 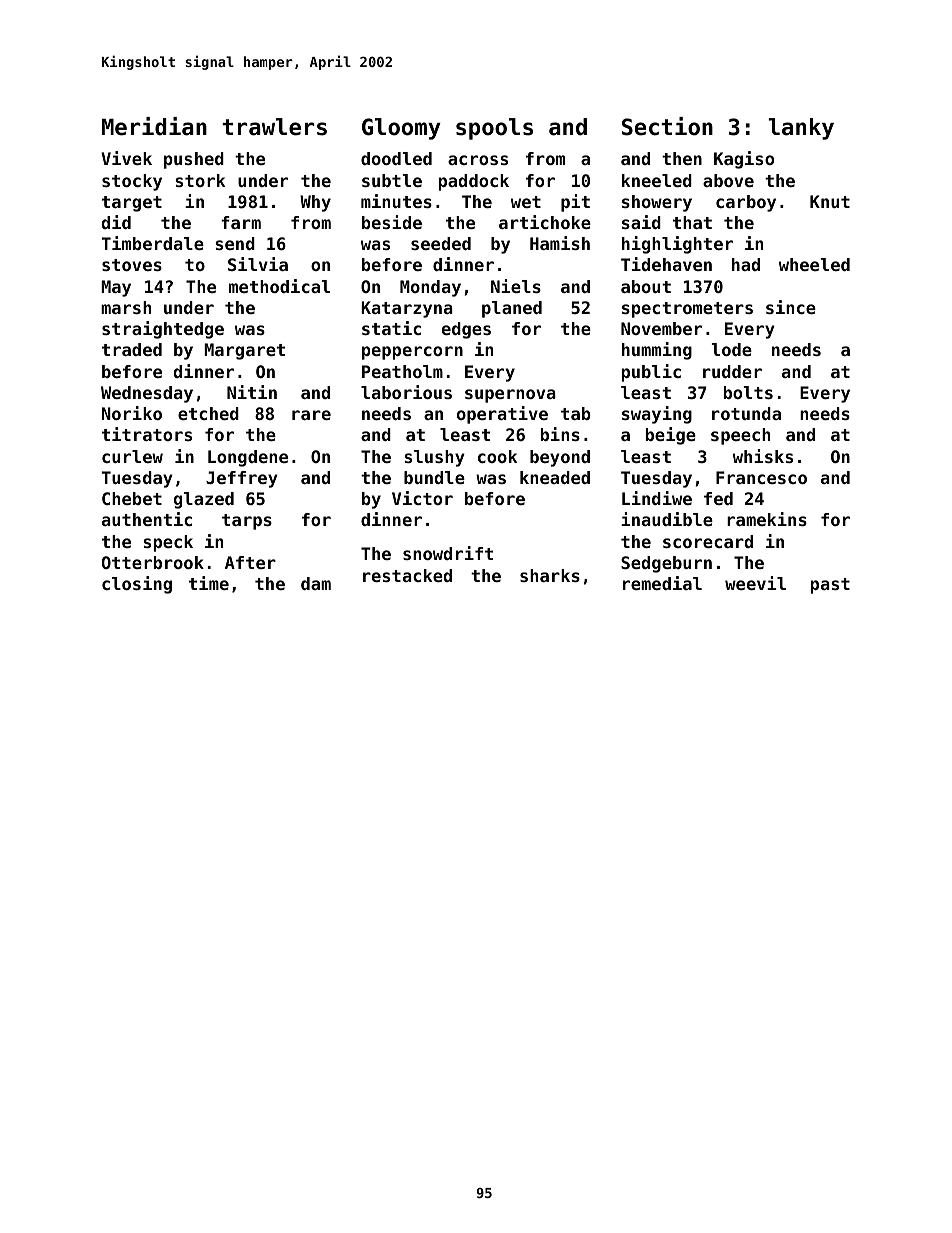 What do you see at coordinates (667, 519) in the screenshot?
I see `inaudible` at bounding box center [667, 519].
